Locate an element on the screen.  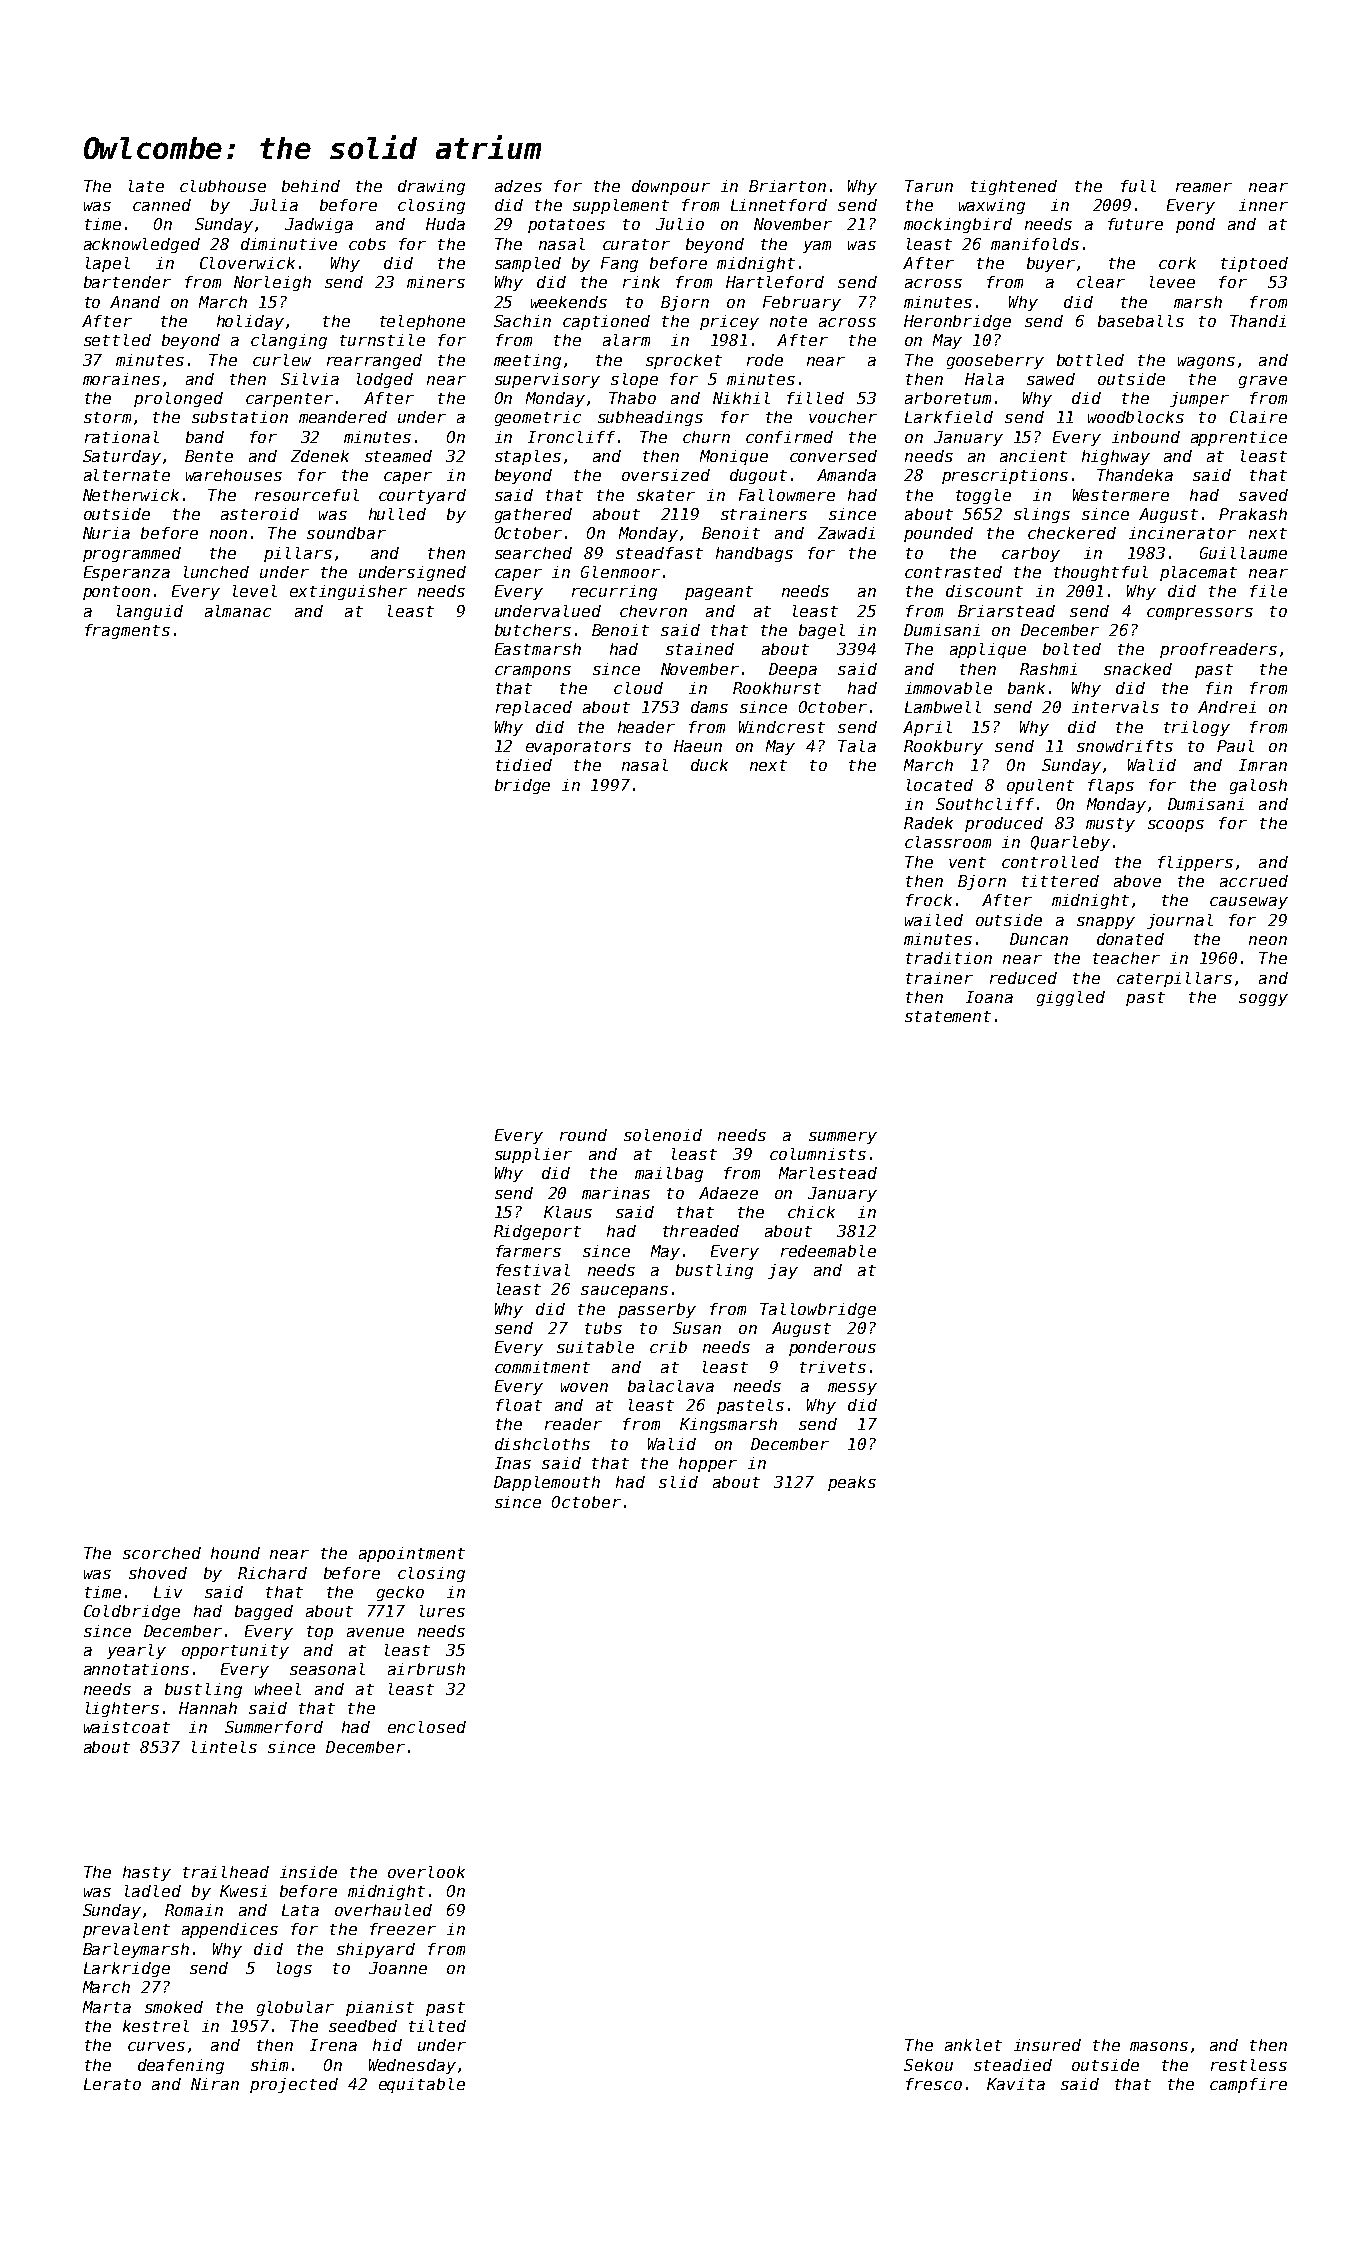
chick is located at coordinates (811, 1212).
